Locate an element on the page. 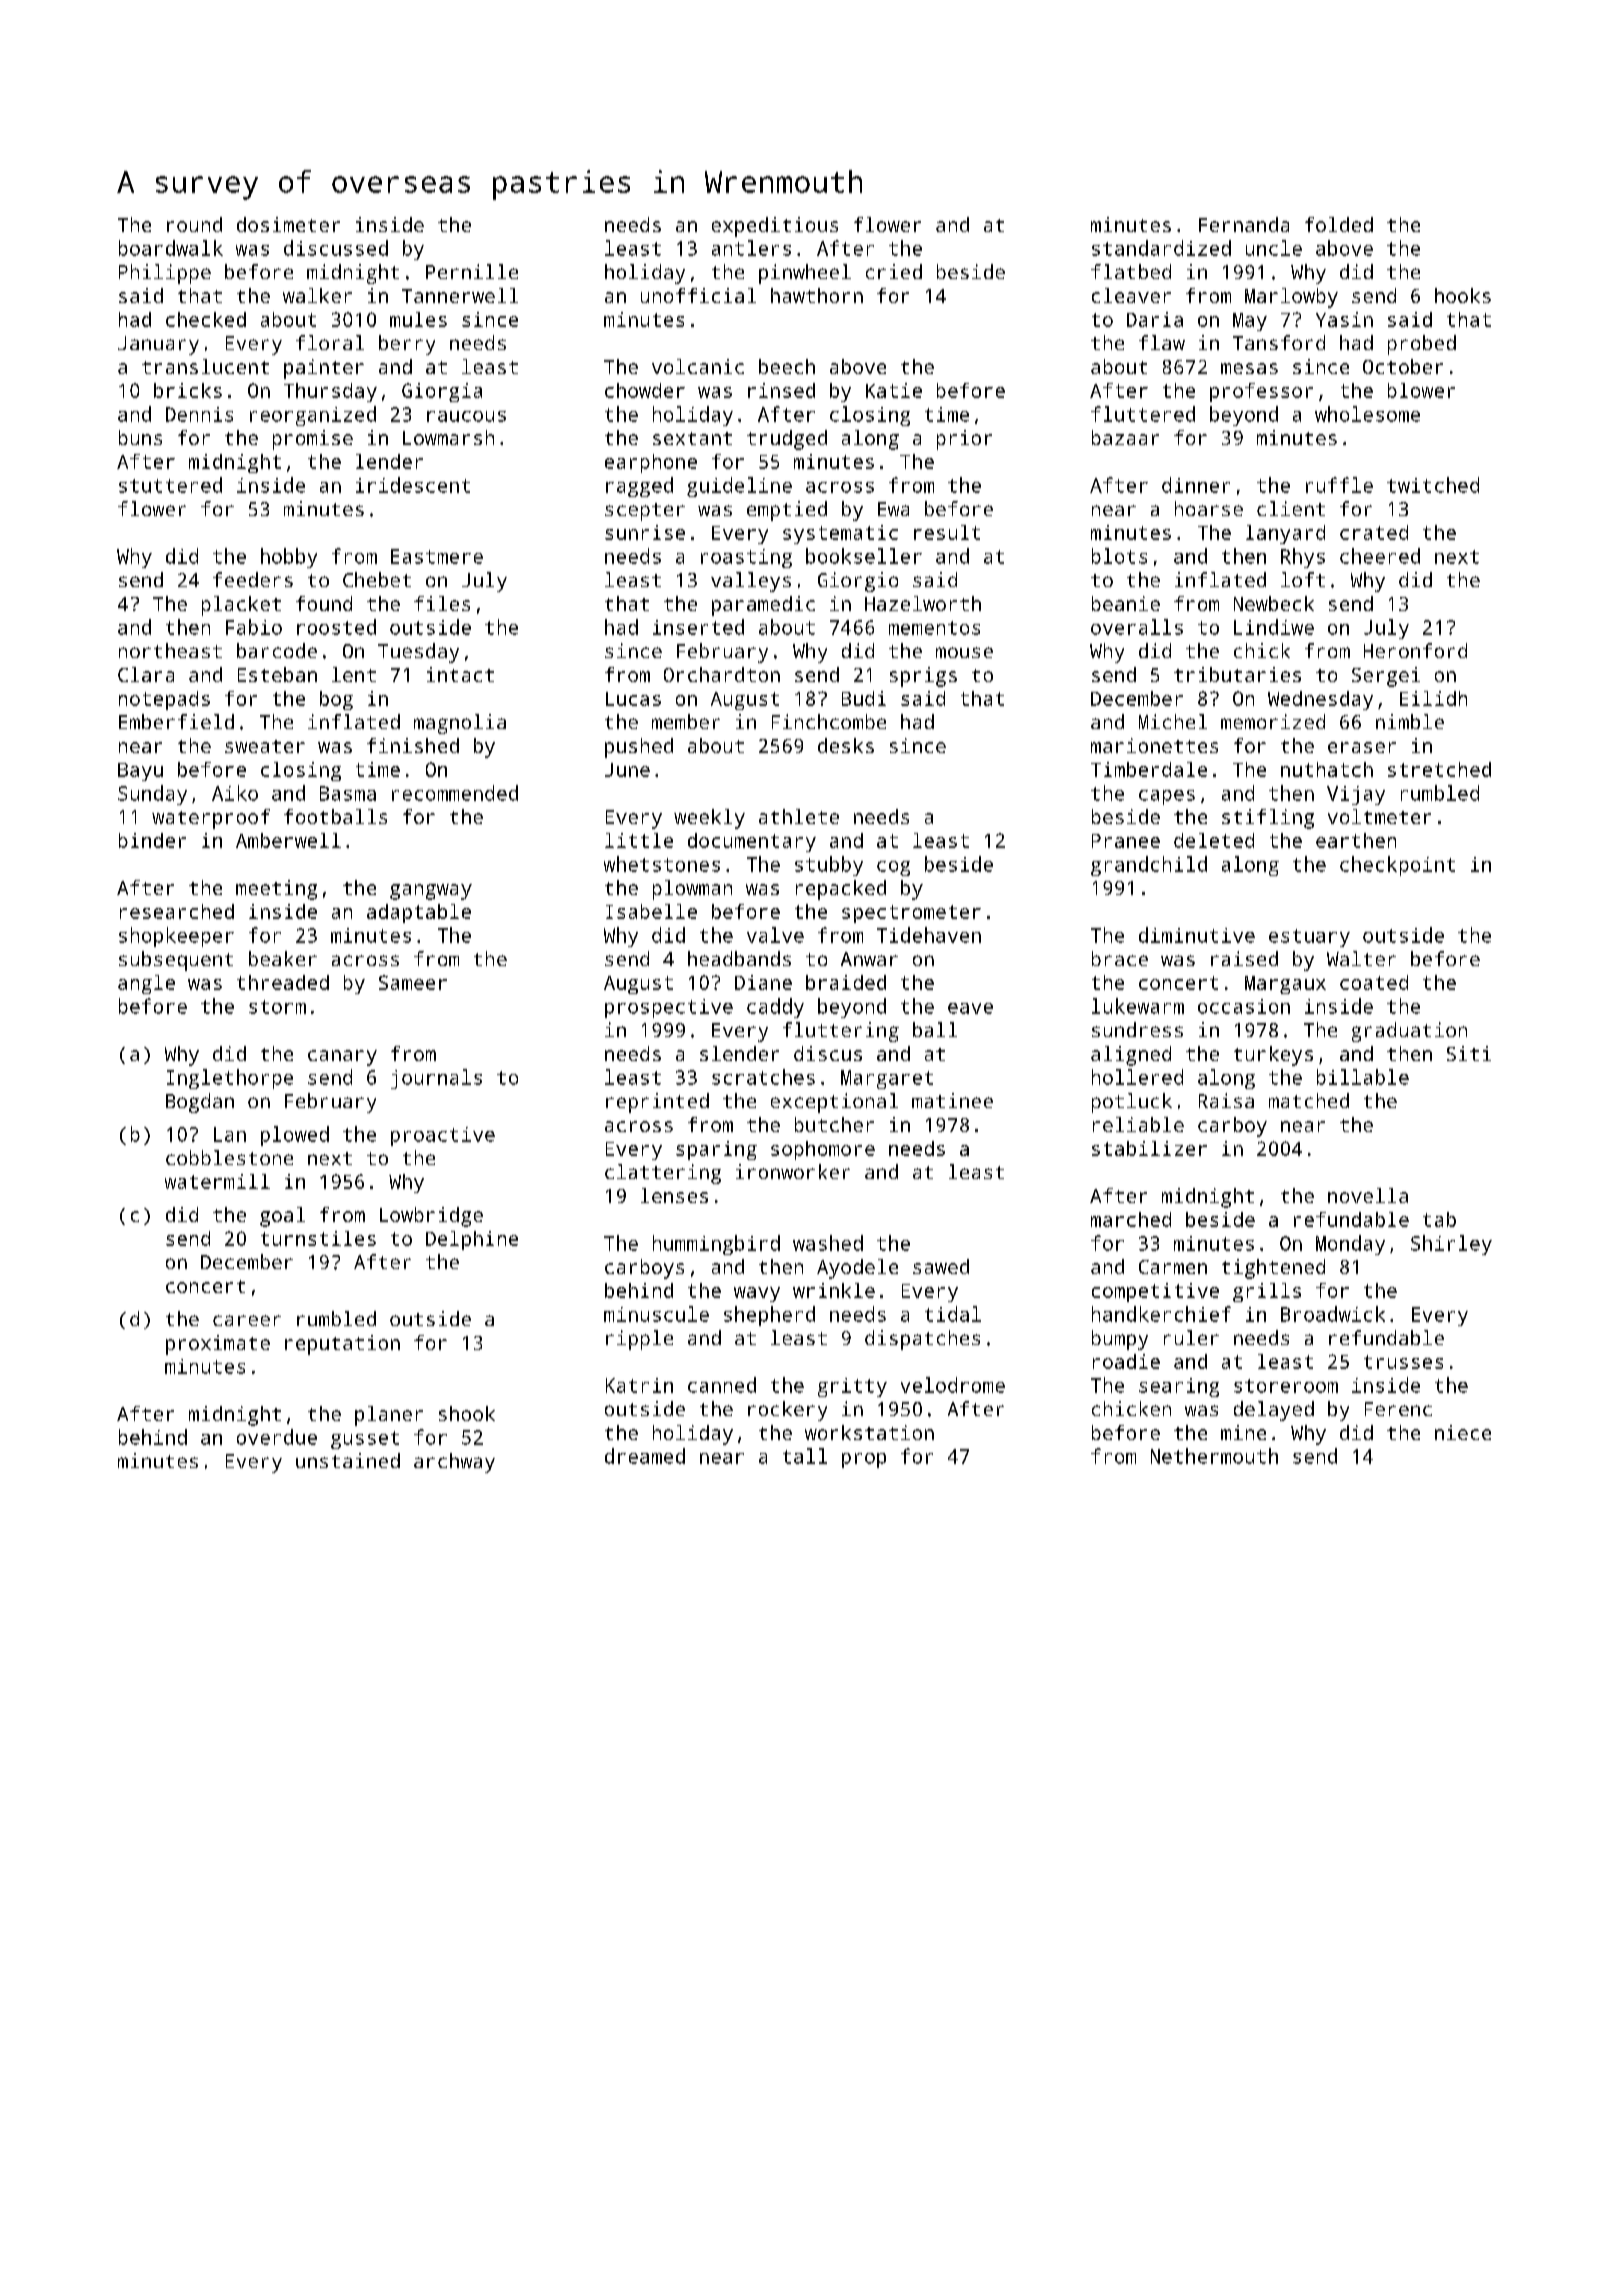 This image has width=1620, height=2292. Daria is located at coordinates (1155, 319).
